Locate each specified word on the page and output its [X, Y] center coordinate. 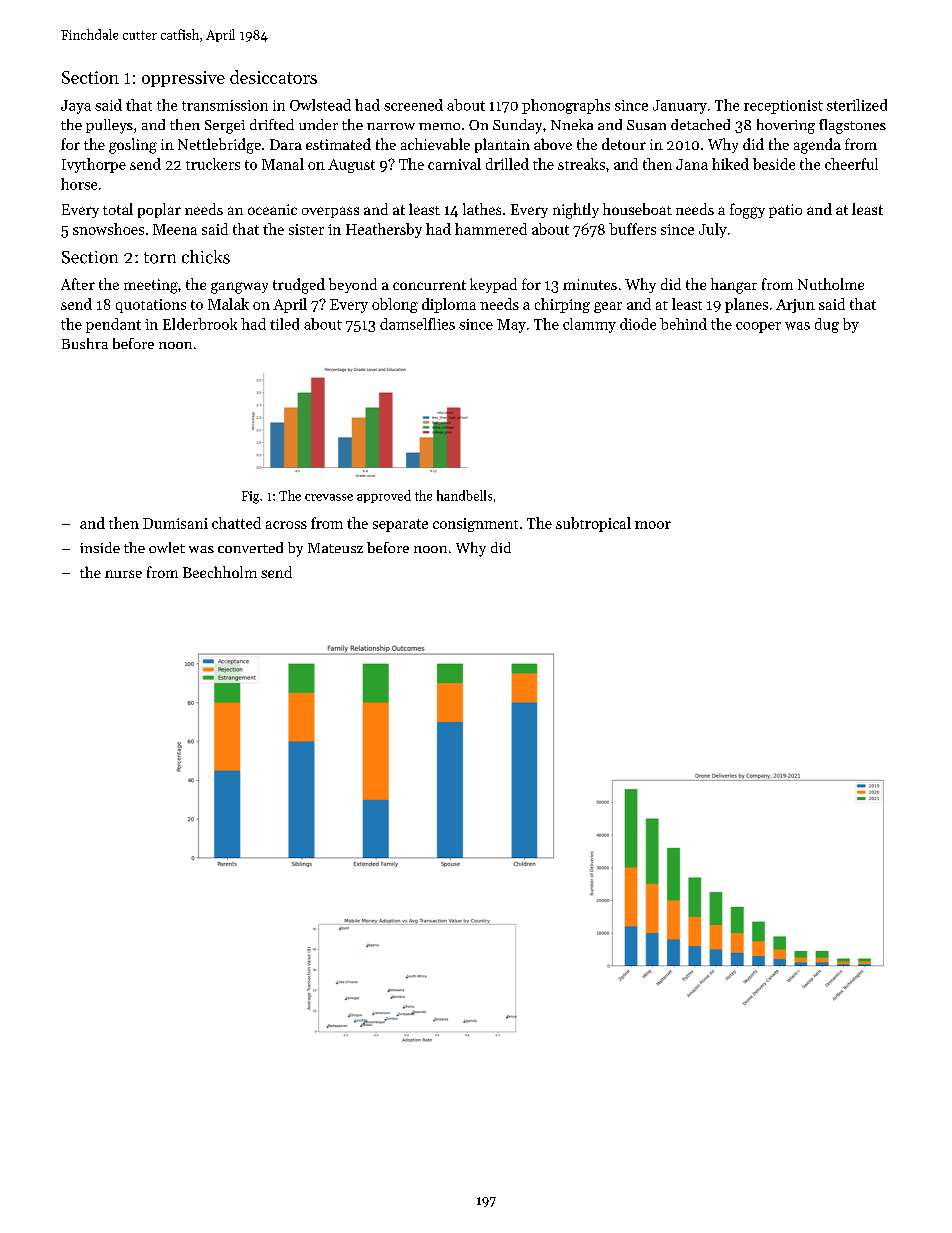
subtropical [593, 524]
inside [100, 547]
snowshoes [108, 229]
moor [653, 525]
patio [785, 211]
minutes [590, 284]
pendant [113, 325]
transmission [225, 105]
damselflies [417, 324]
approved [384, 496]
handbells [464, 495]
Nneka [572, 124]
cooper [758, 327]
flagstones [852, 126]
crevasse [329, 497]
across [286, 525]
